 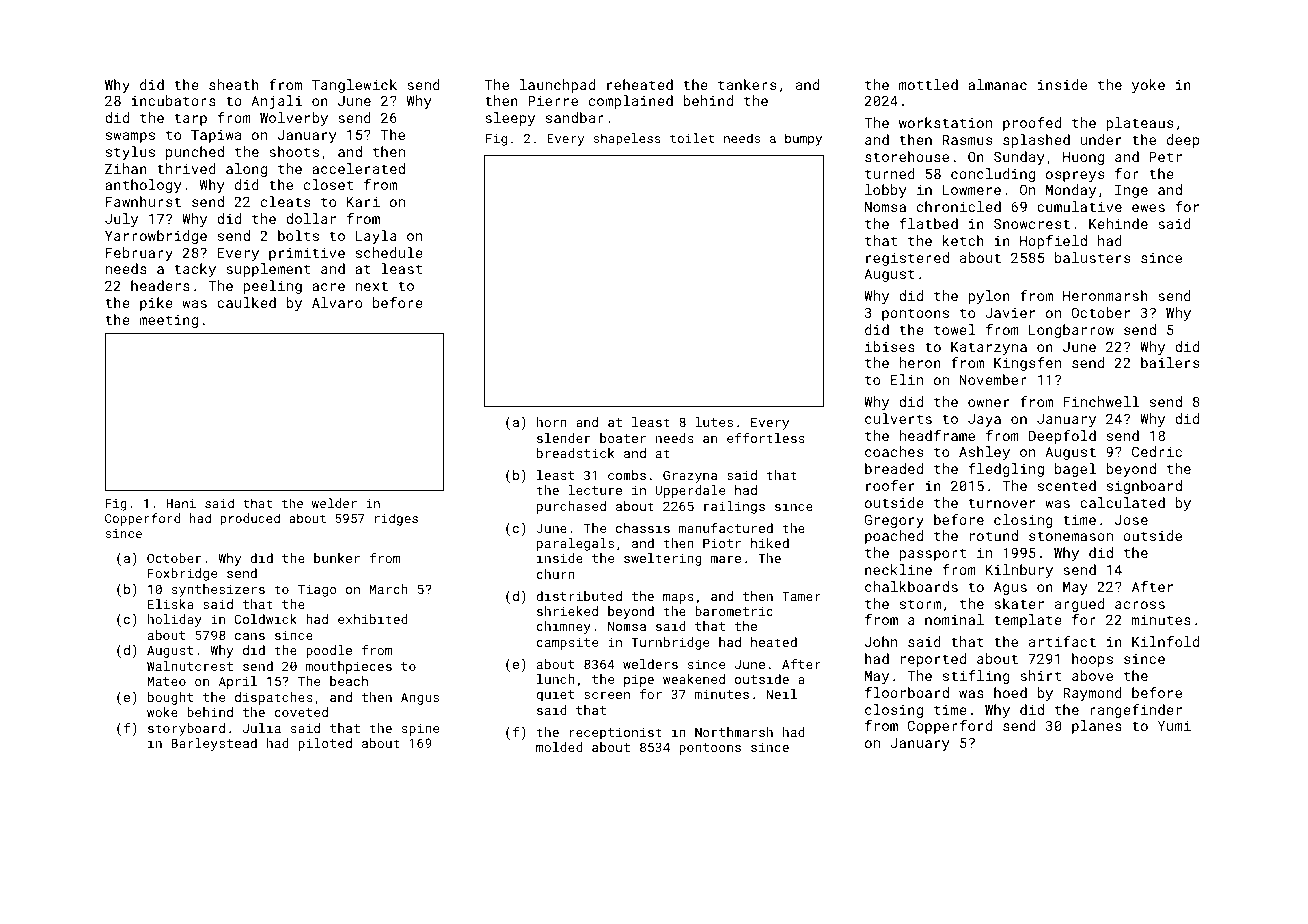 What do you see at coordinates (214, 744) in the screenshot?
I see `Barleystead` at bounding box center [214, 744].
